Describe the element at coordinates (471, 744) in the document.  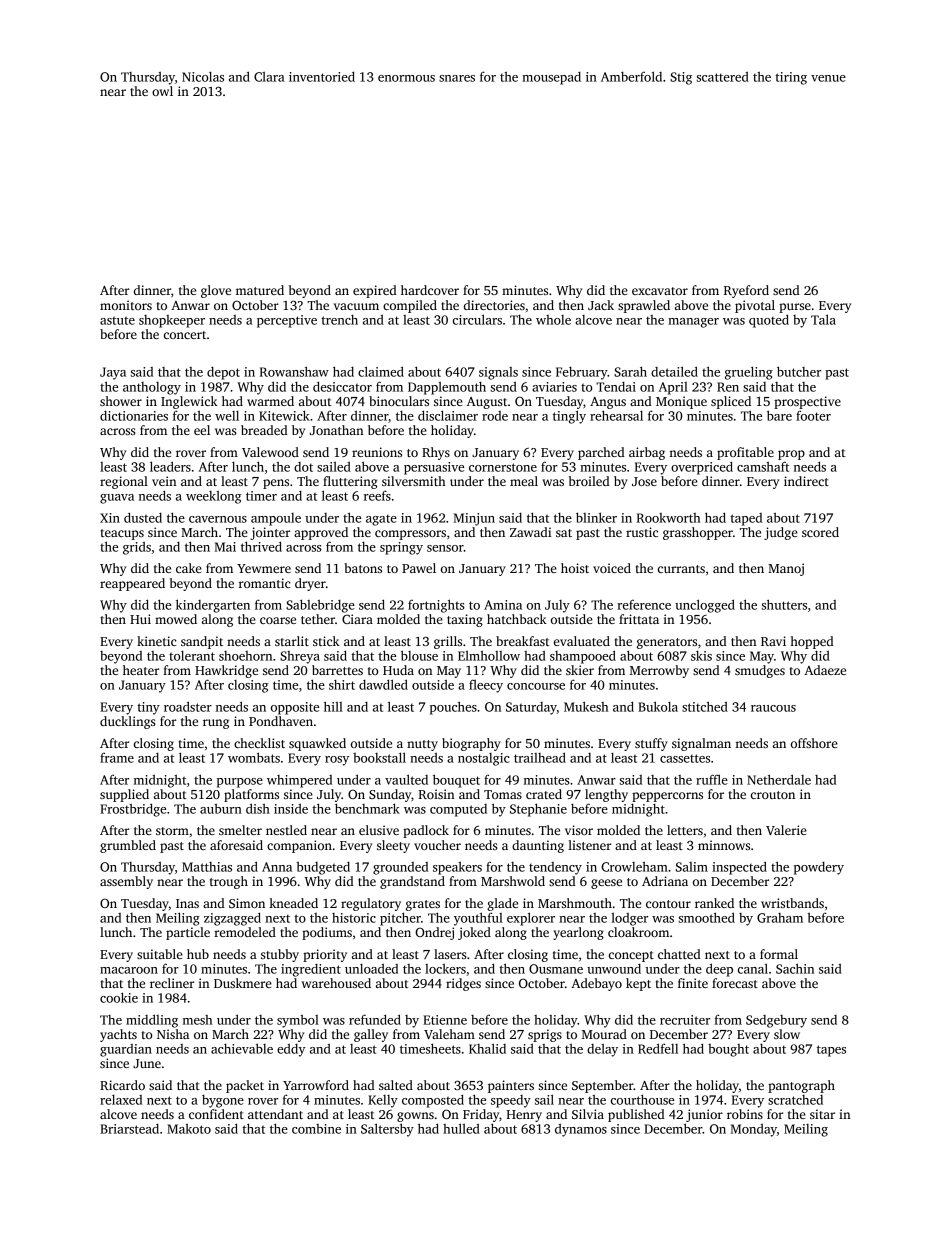
I see `biography` at that location.
